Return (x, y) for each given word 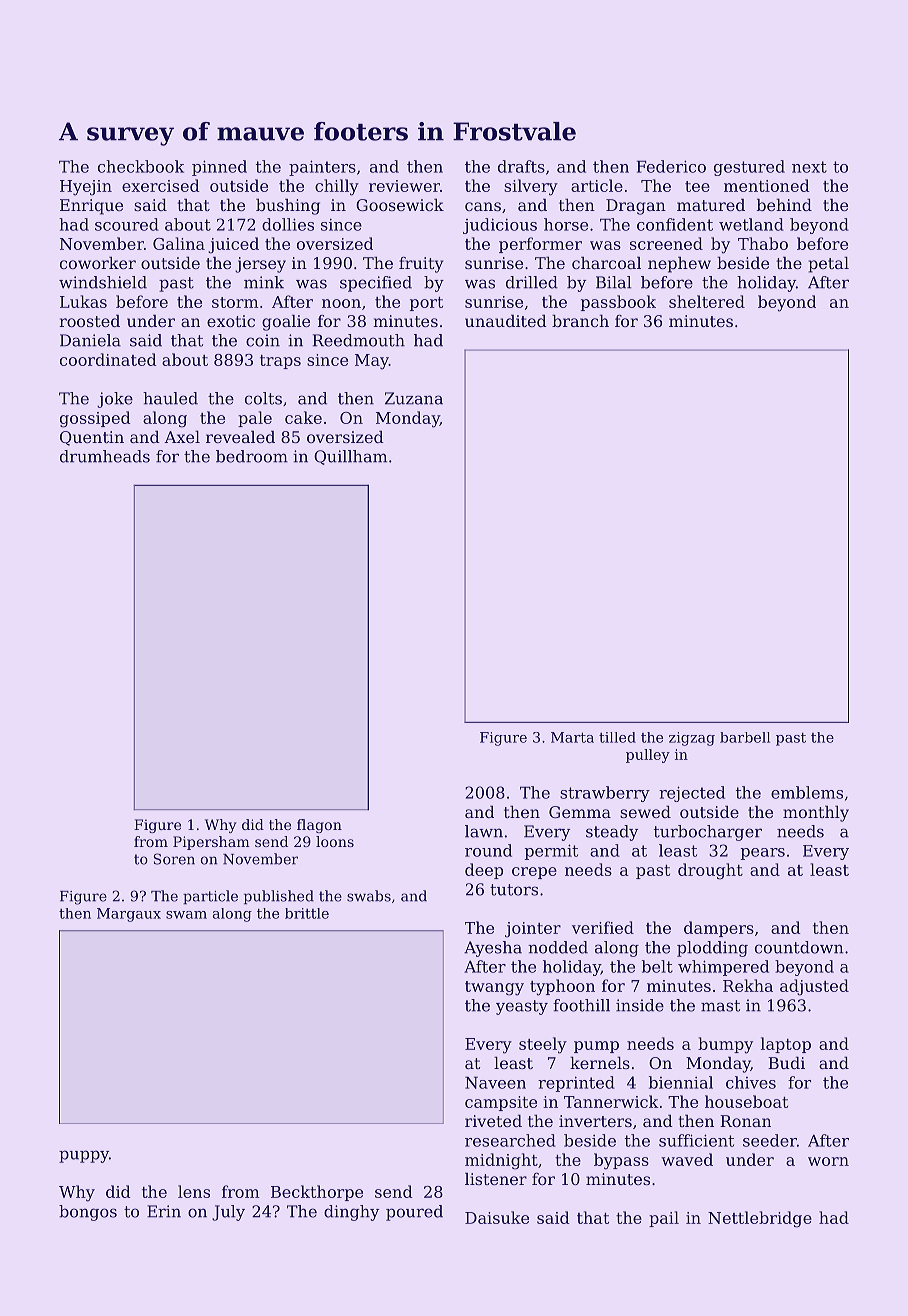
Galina (179, 243)
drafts (521, 166)
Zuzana (414, 398)
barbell (745, 737)
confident (675, 224)
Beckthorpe (317, 1193)
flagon (319, 826)
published (279, 897)
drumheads (105, 456)
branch (580, 321)
